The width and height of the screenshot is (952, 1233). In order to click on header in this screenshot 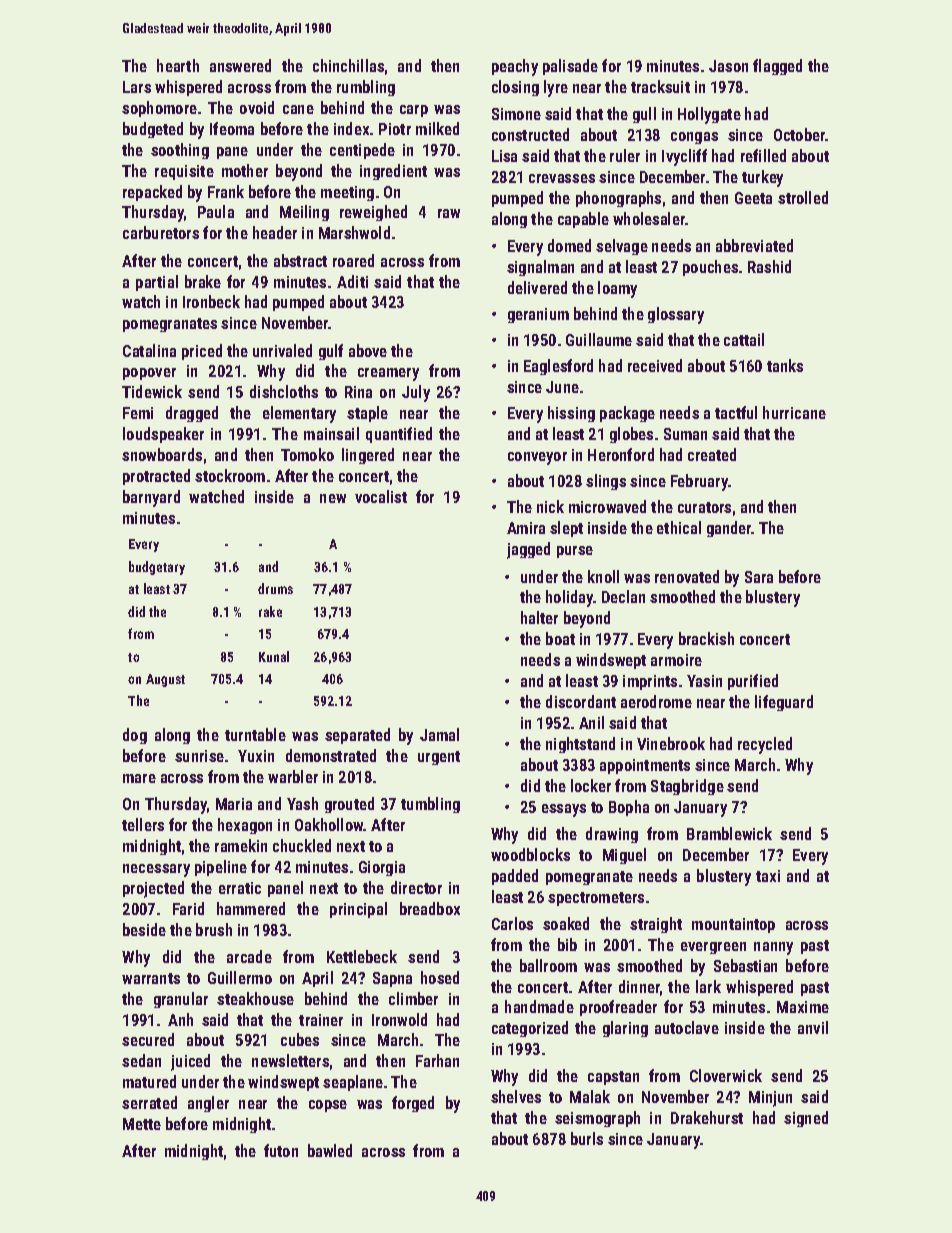, I will do `click(275, 232)`.
